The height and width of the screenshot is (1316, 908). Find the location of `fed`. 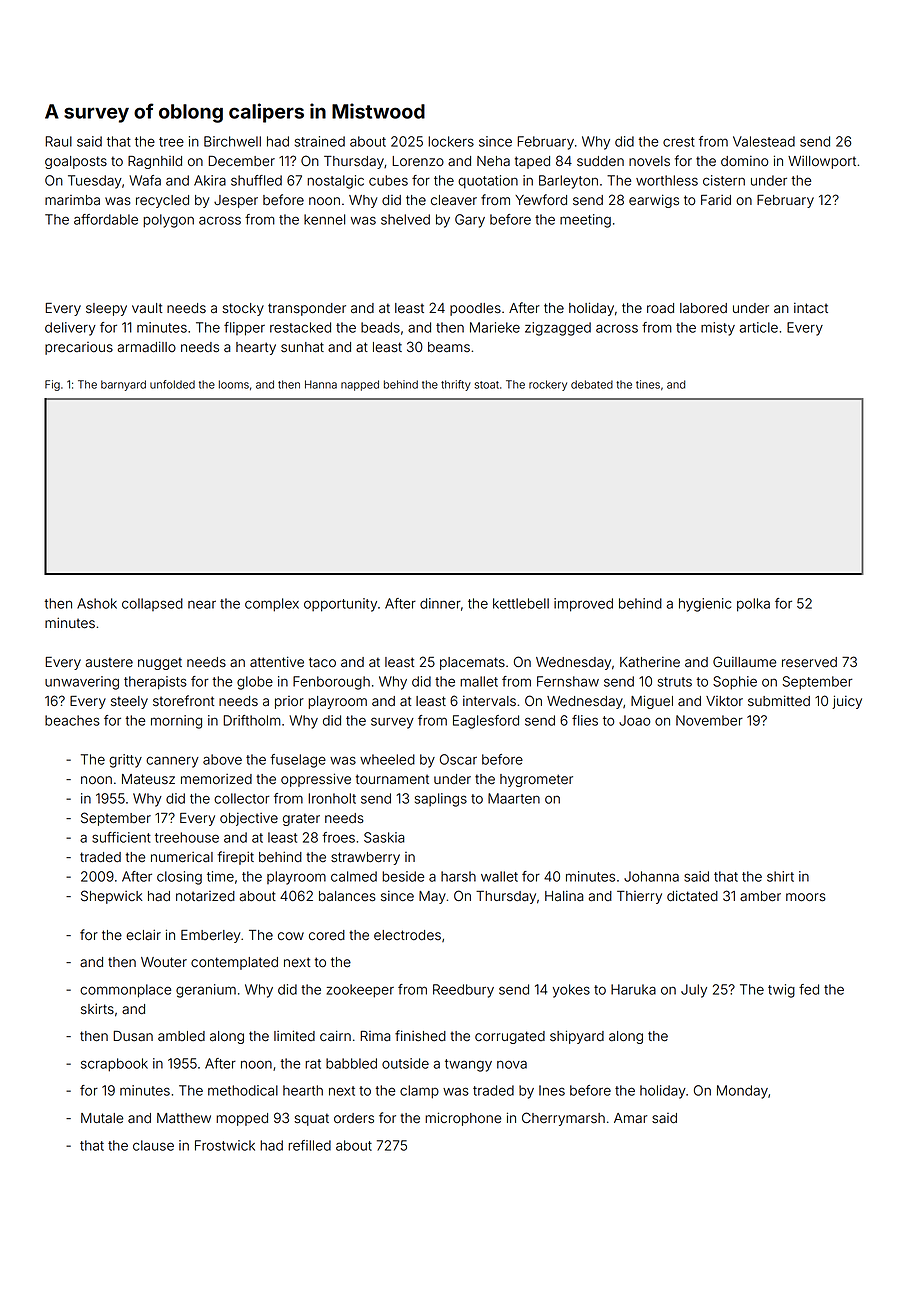

fed is located at coordinates (809, 989).
